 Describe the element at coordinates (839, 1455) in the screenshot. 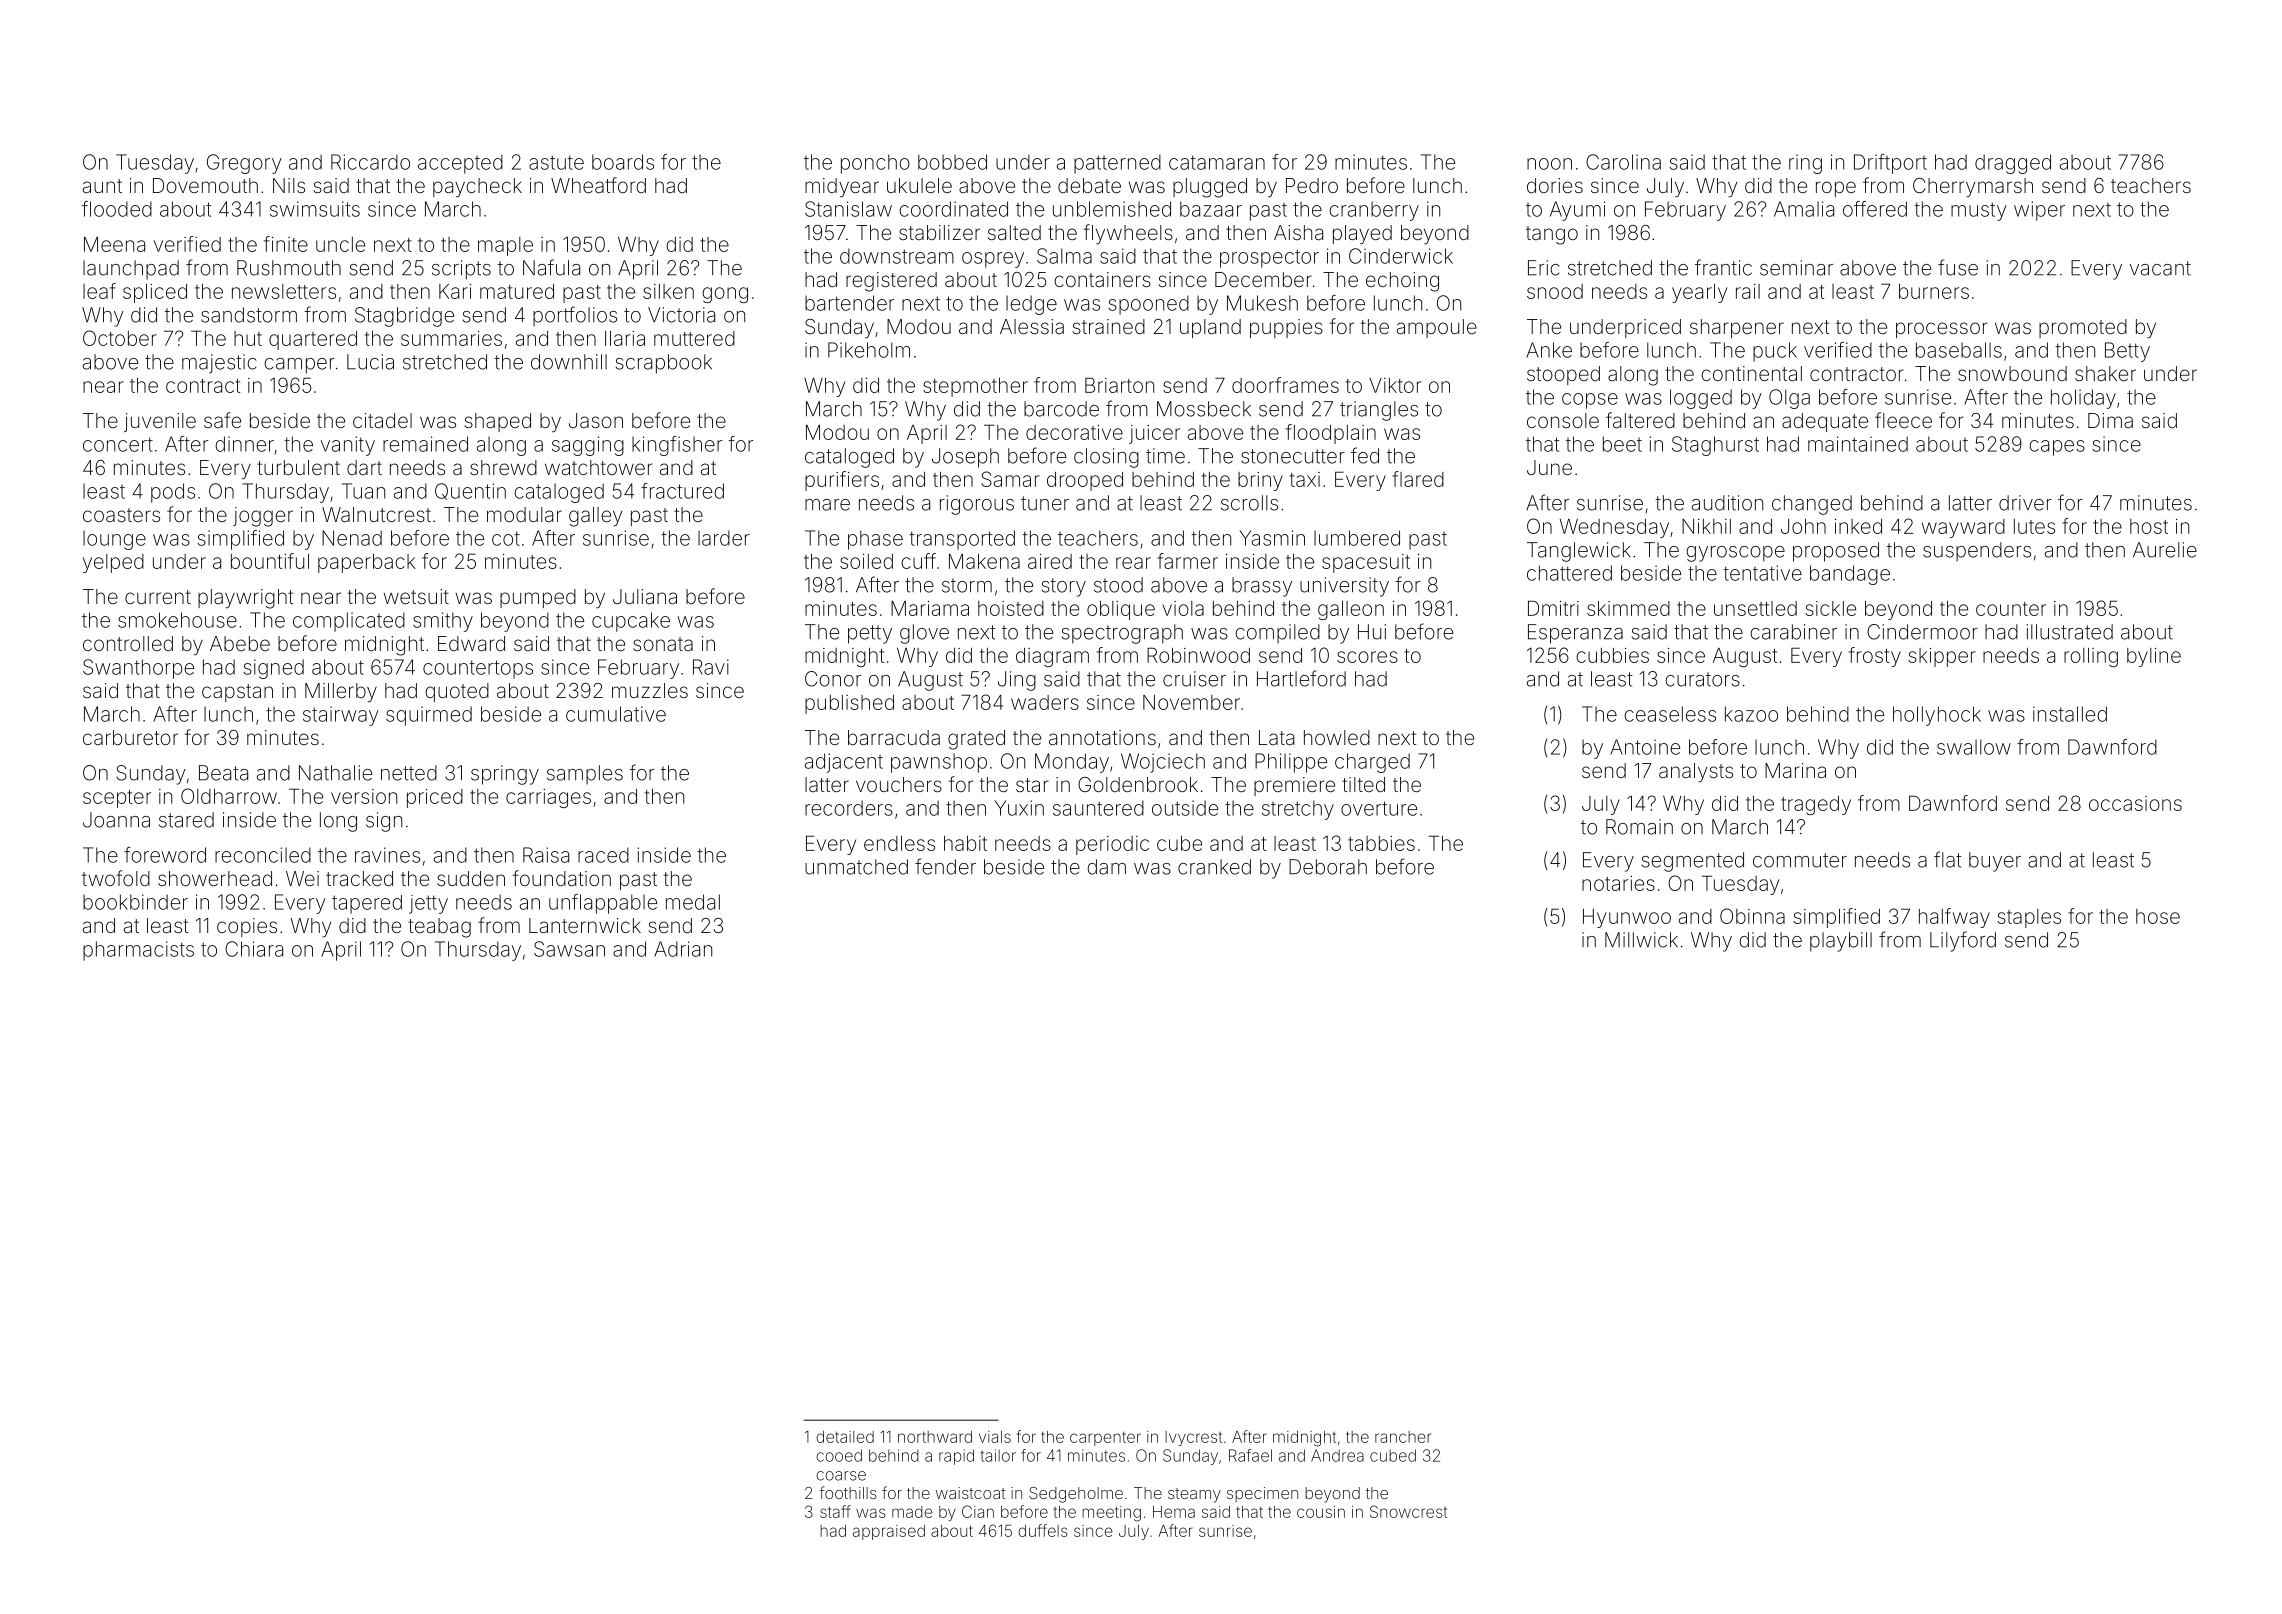

I see `cooed` at that location.
